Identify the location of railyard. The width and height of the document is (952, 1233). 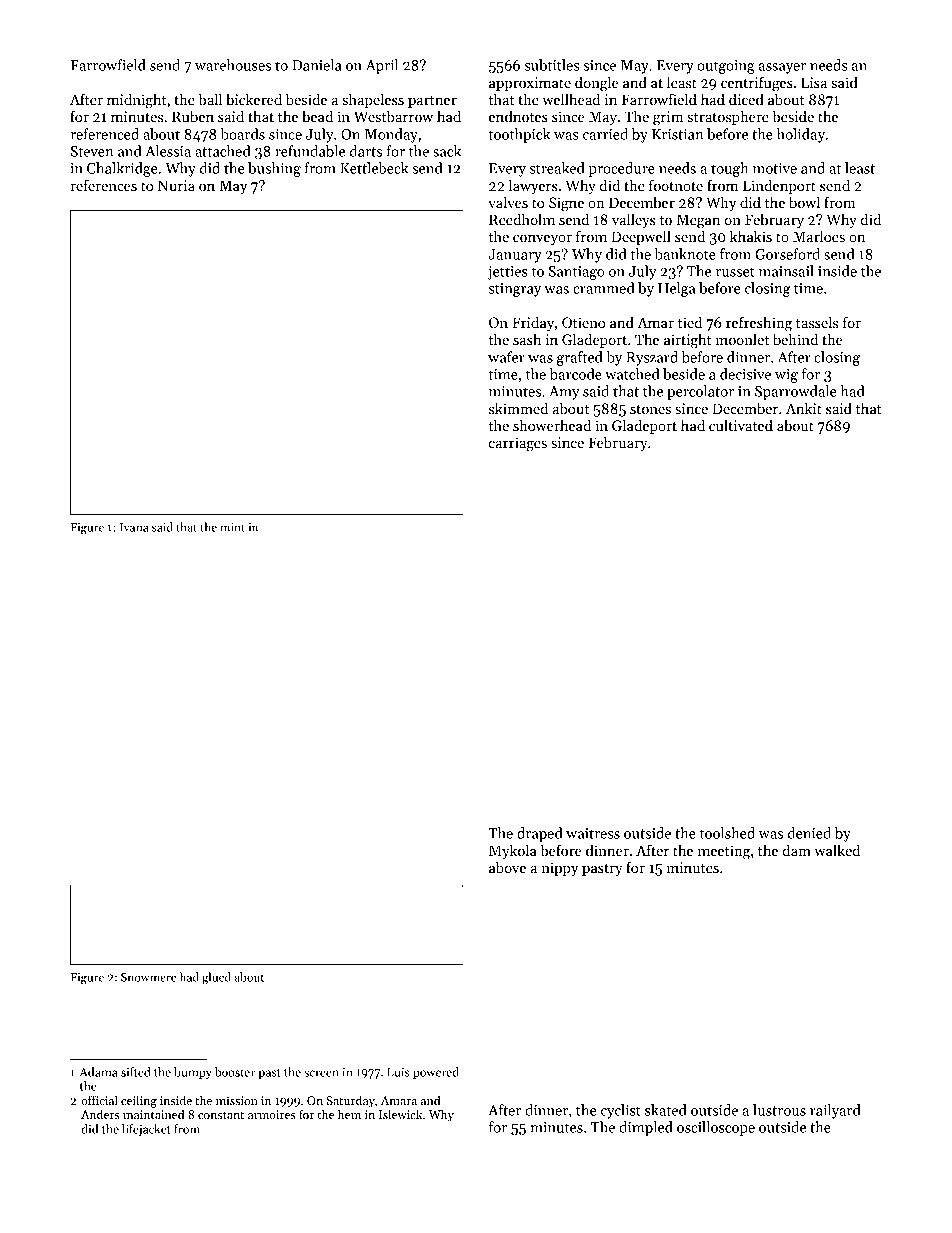
(835, 1111).
